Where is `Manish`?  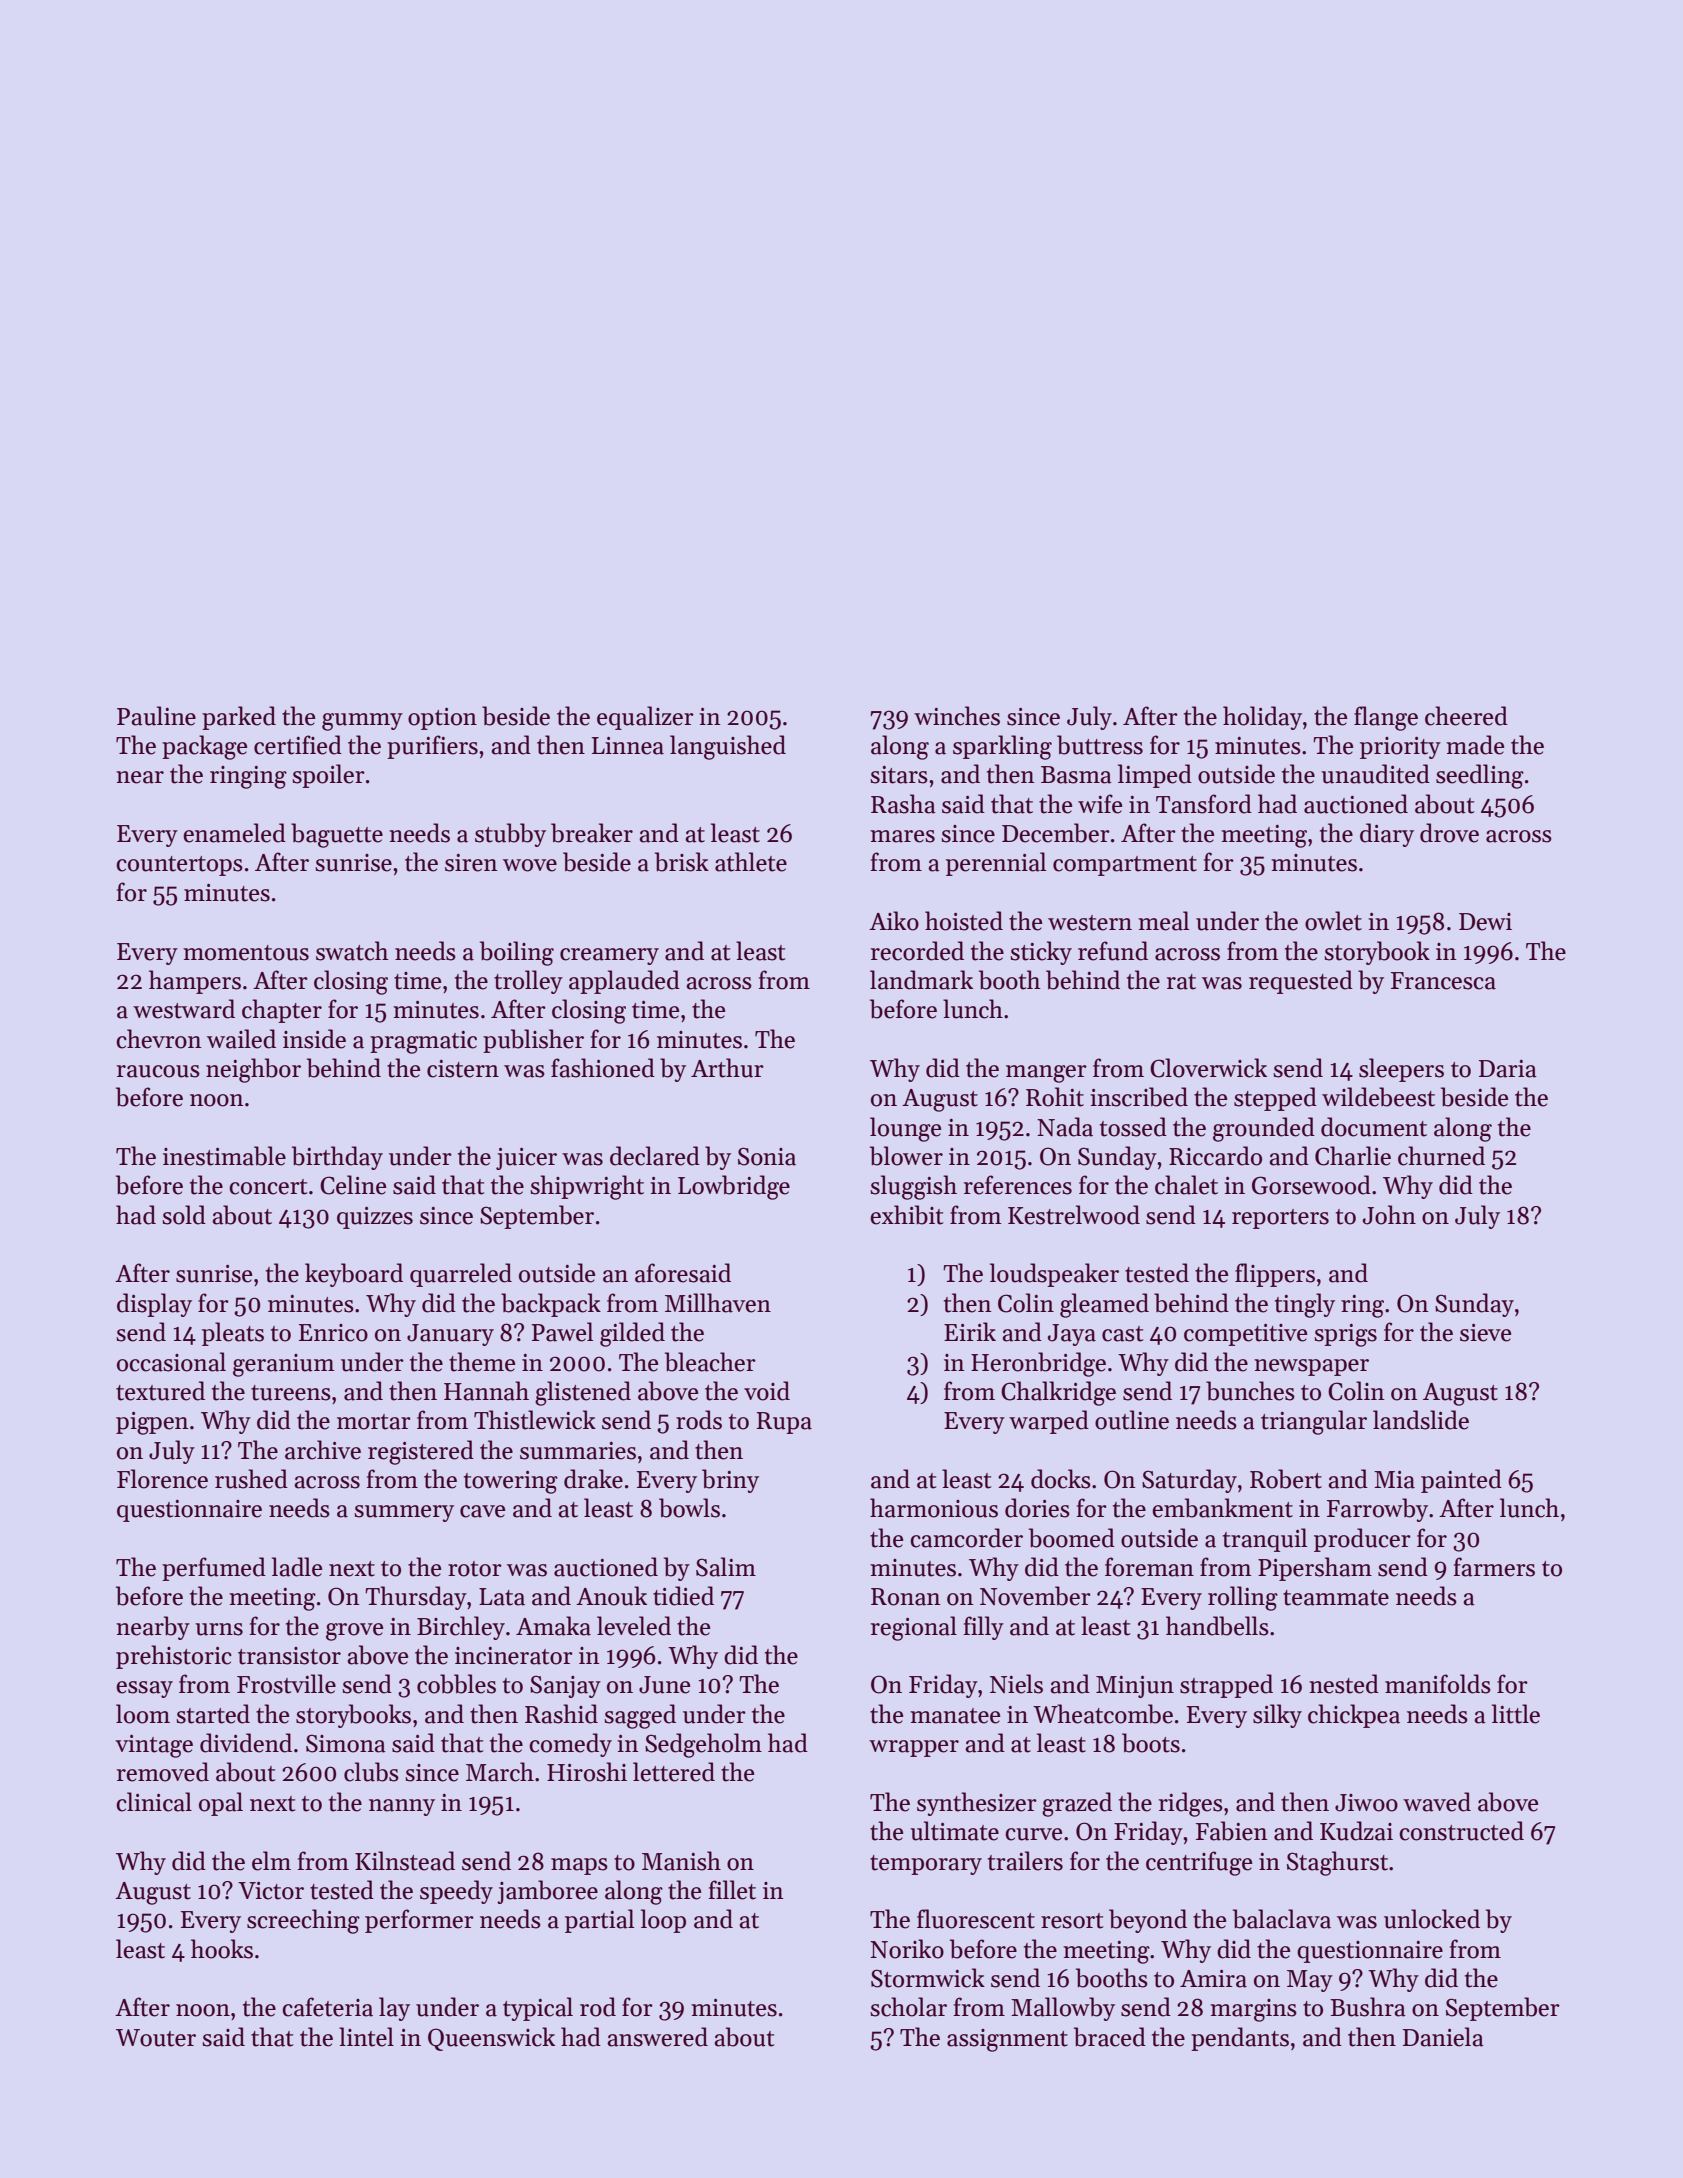 Manish is located at coordinates (681, 1861).
